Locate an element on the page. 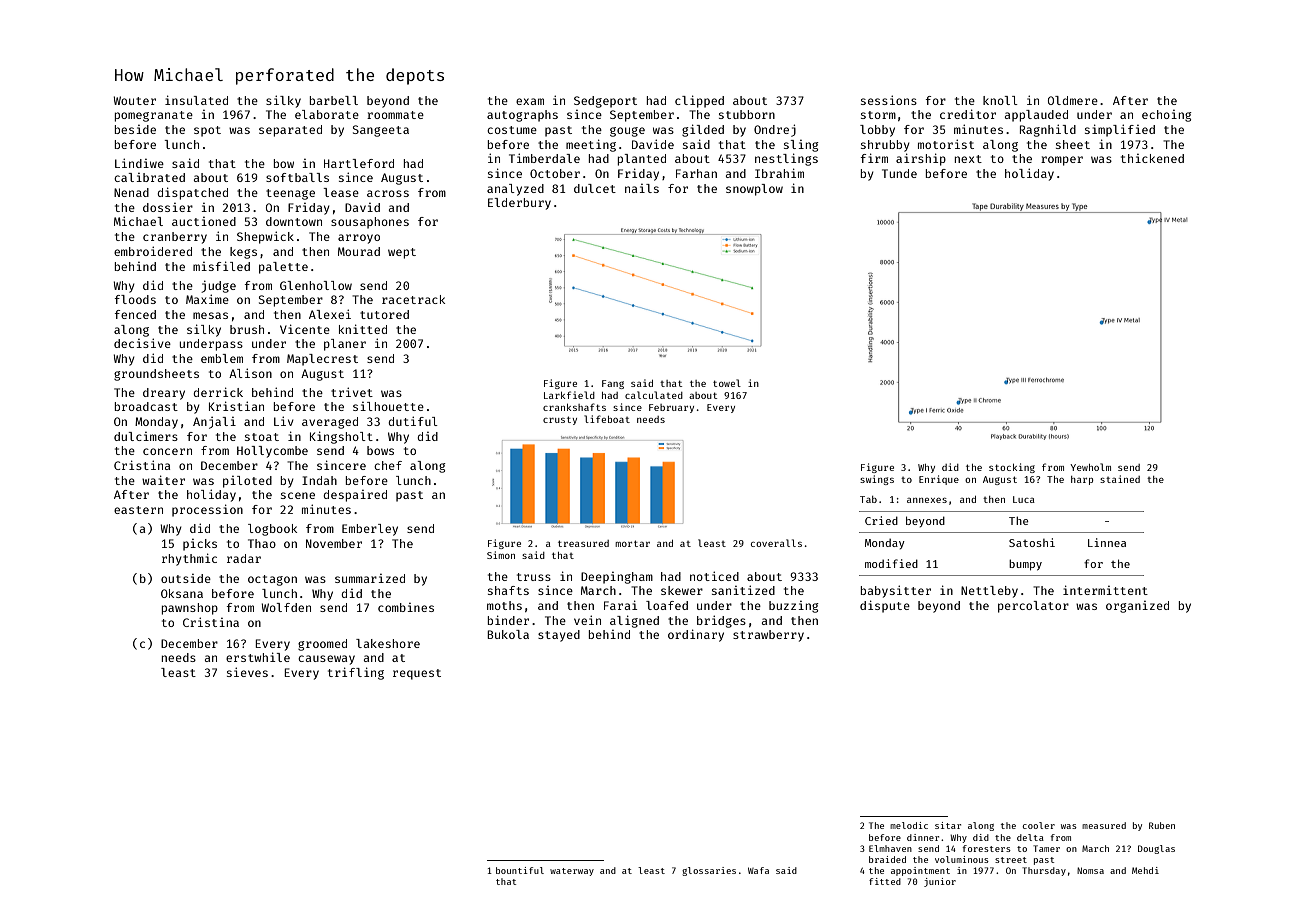  embroidered is located at coordinates (153, 251).
